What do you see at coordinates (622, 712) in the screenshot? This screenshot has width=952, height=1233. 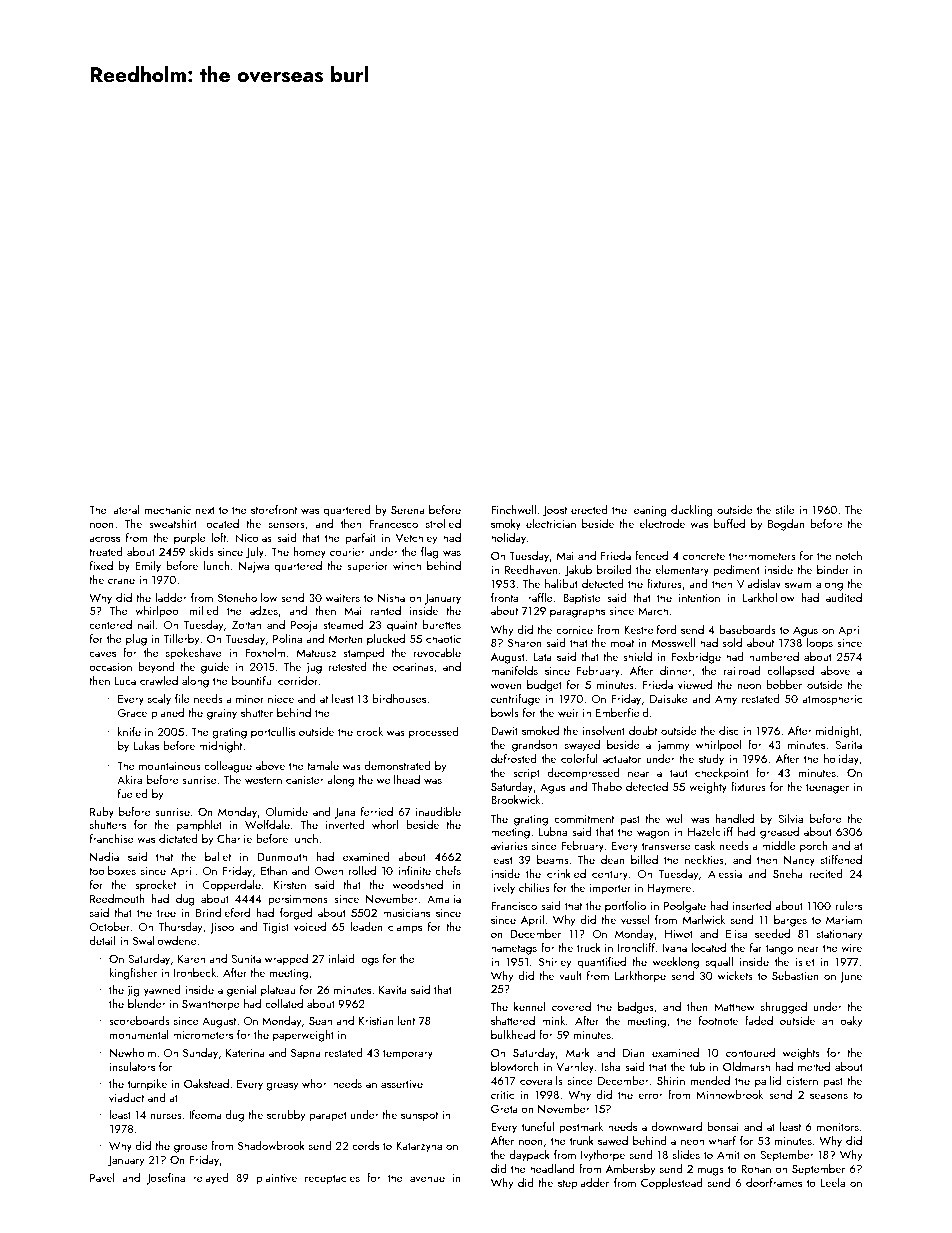 I see `Emberfield` at bounding box center [622, 712].
